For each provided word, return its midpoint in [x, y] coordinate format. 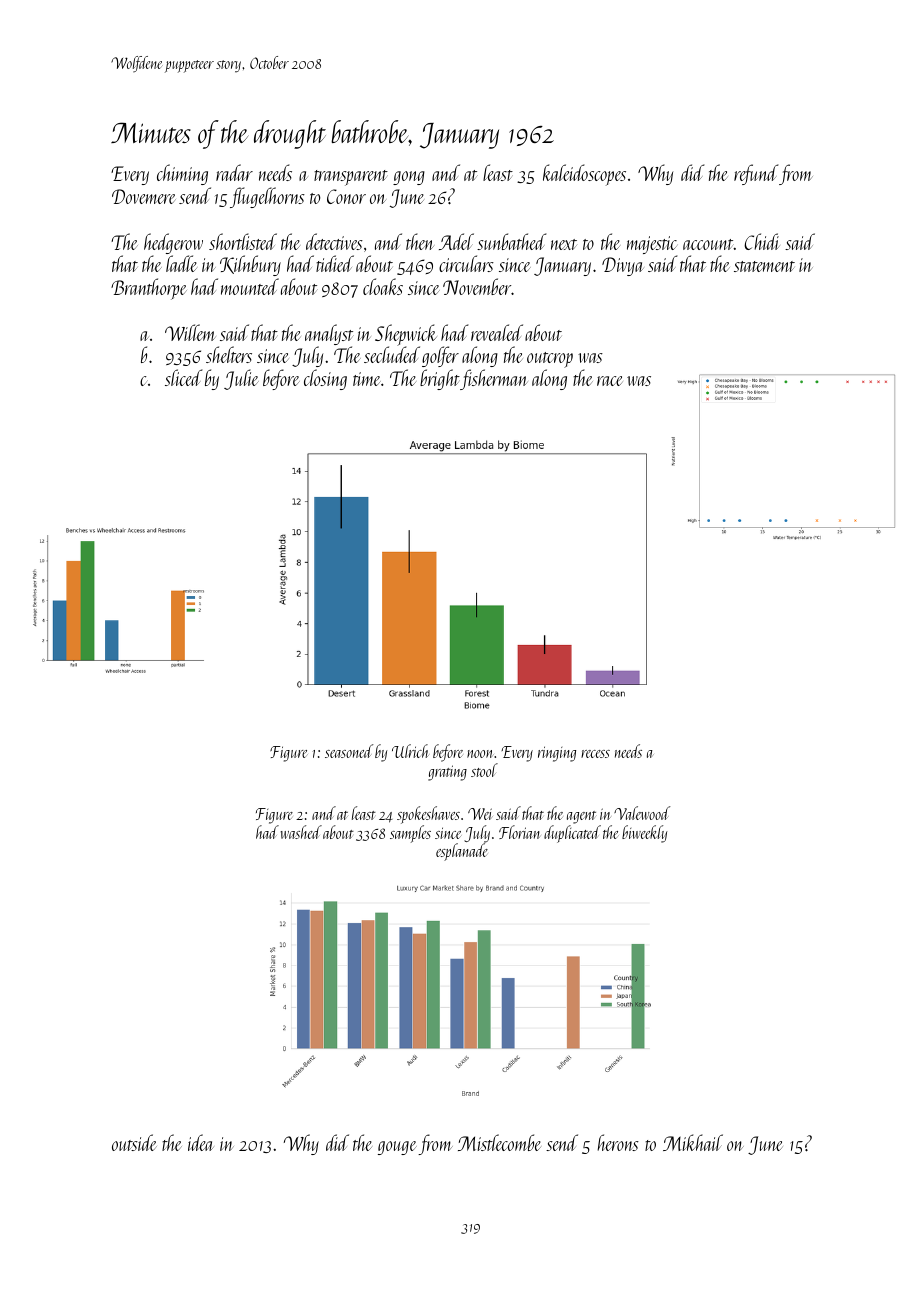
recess [595, 754]
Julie [241, 379]
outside [134, 1142]
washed [301, 832]
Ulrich [410, 751]
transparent [351, 178]
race [609, 381]
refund [756, 174]
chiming [182, 174]
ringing [557, 754]
